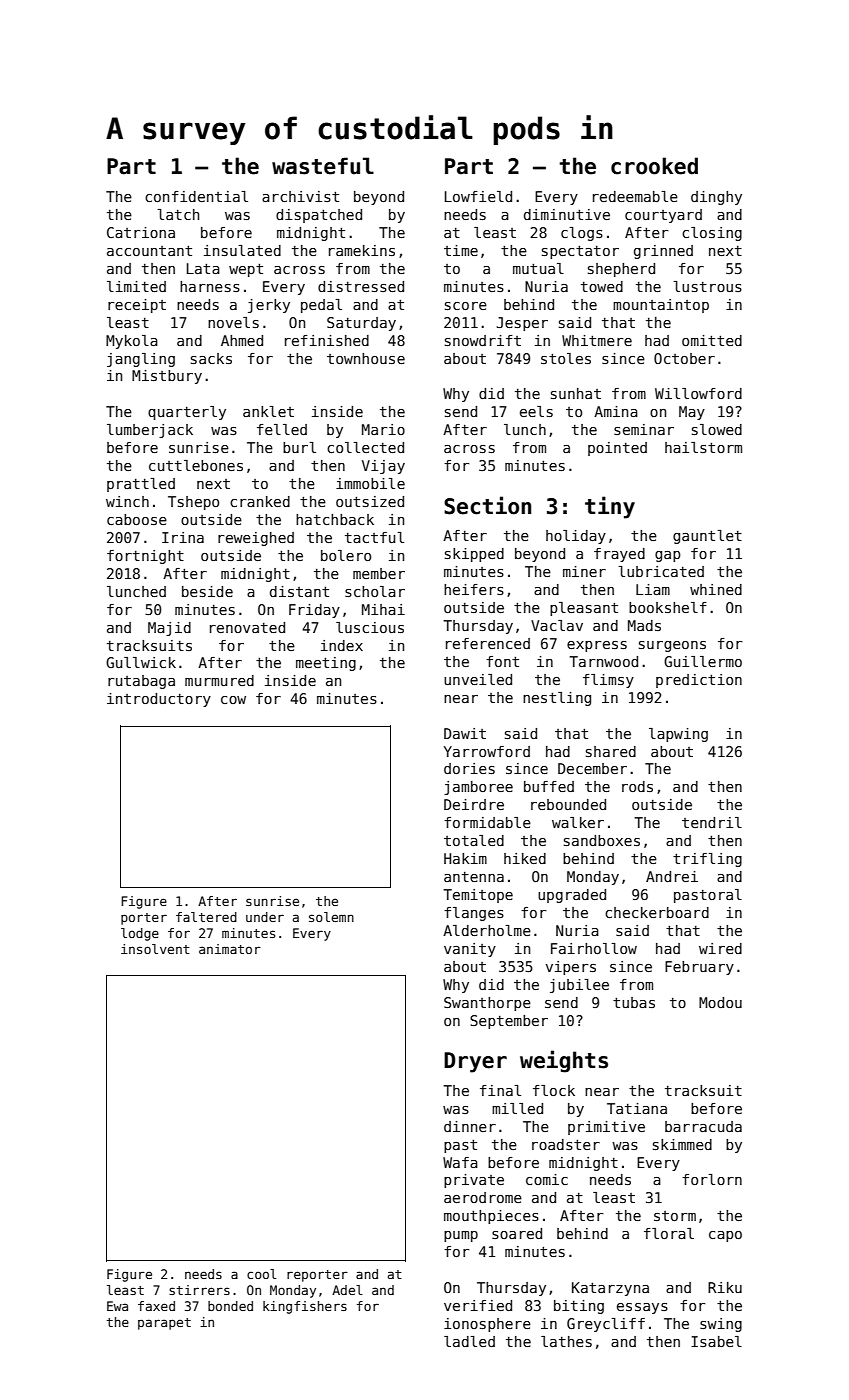 The height and width of the document is (1400, 849). I want to click on under, so click(265, 917).
